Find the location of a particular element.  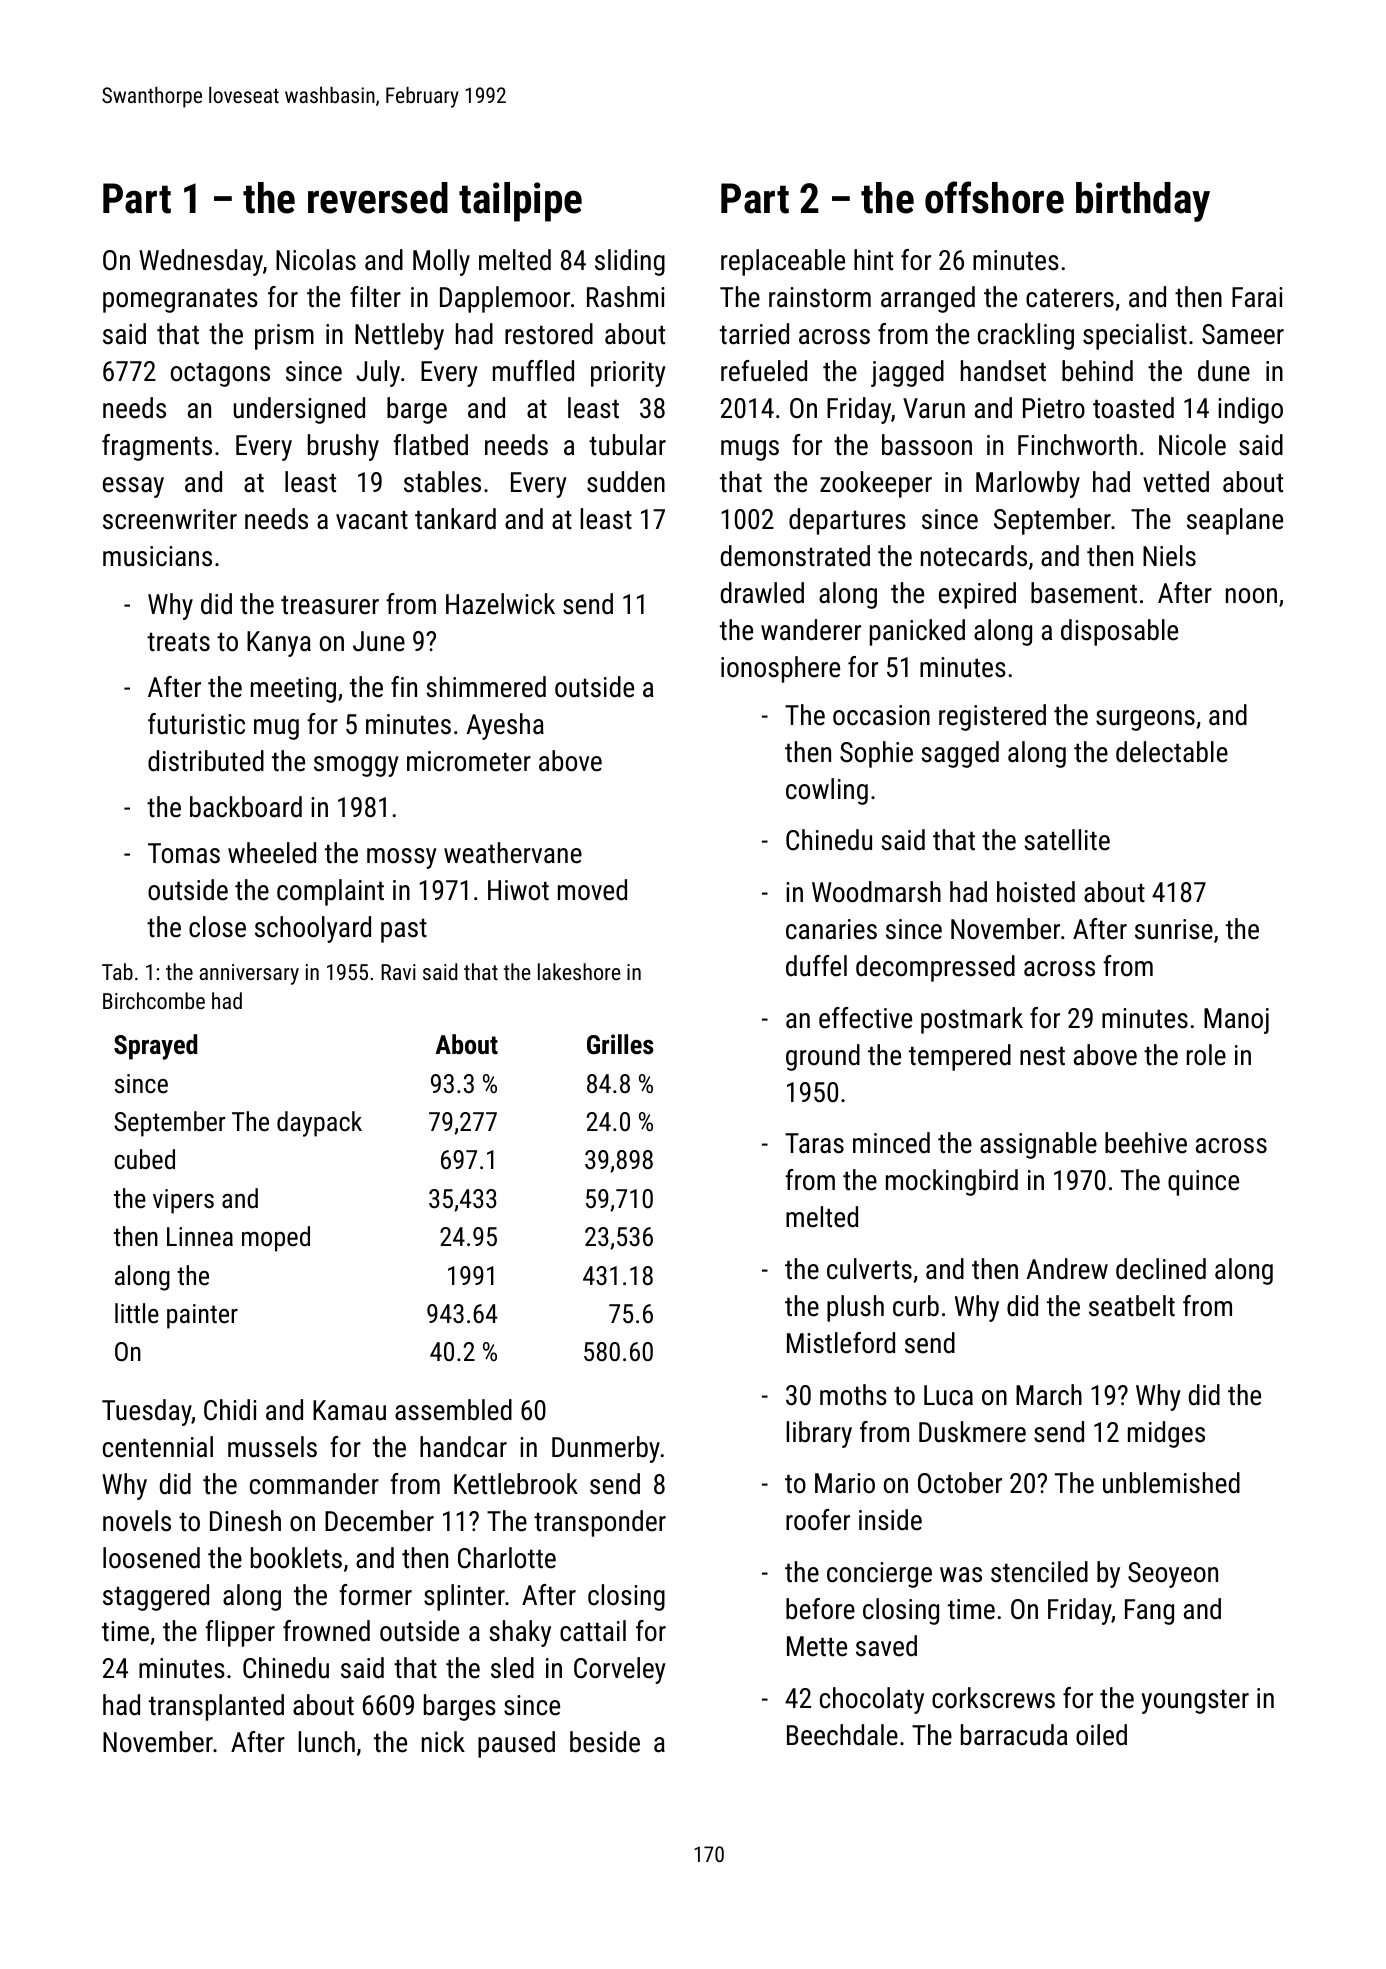

brushy is located at coordinates (343, 447).
